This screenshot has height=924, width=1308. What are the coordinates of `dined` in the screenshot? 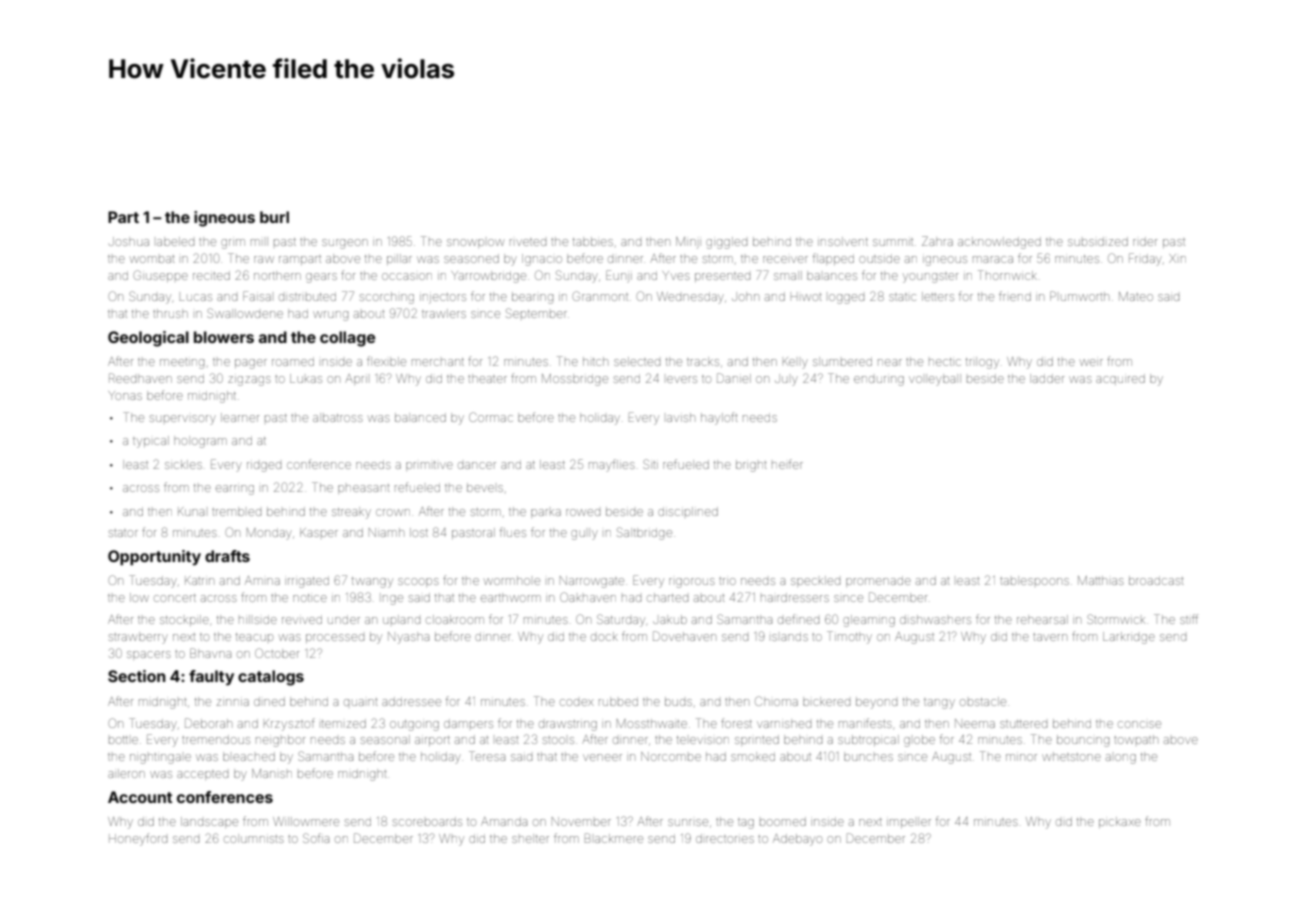 It's located at (269, 701).
